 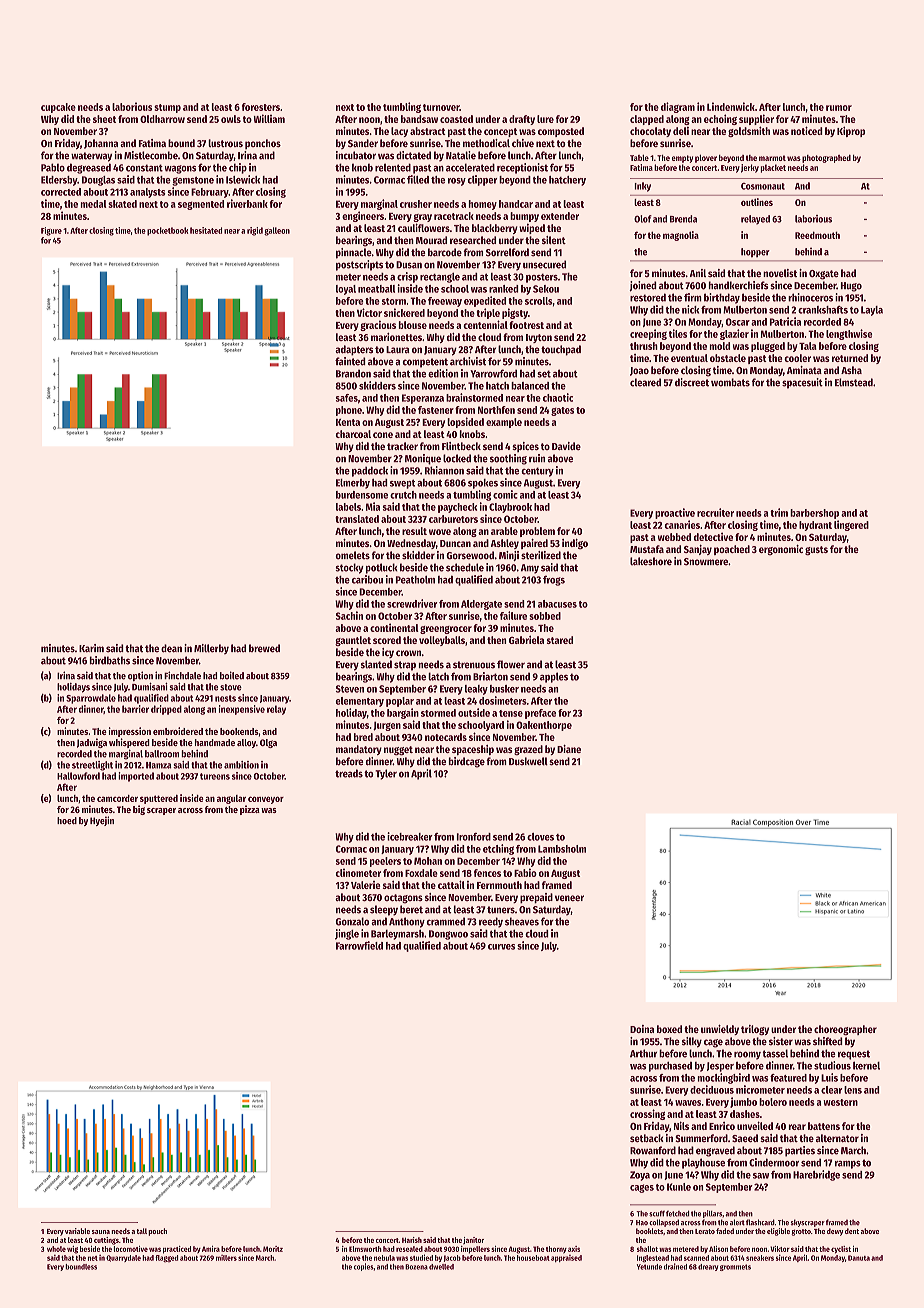 What do you see at coordinates (416, 204) in the screenshot?
I see `crusher` at bounding box center [416, 204].
